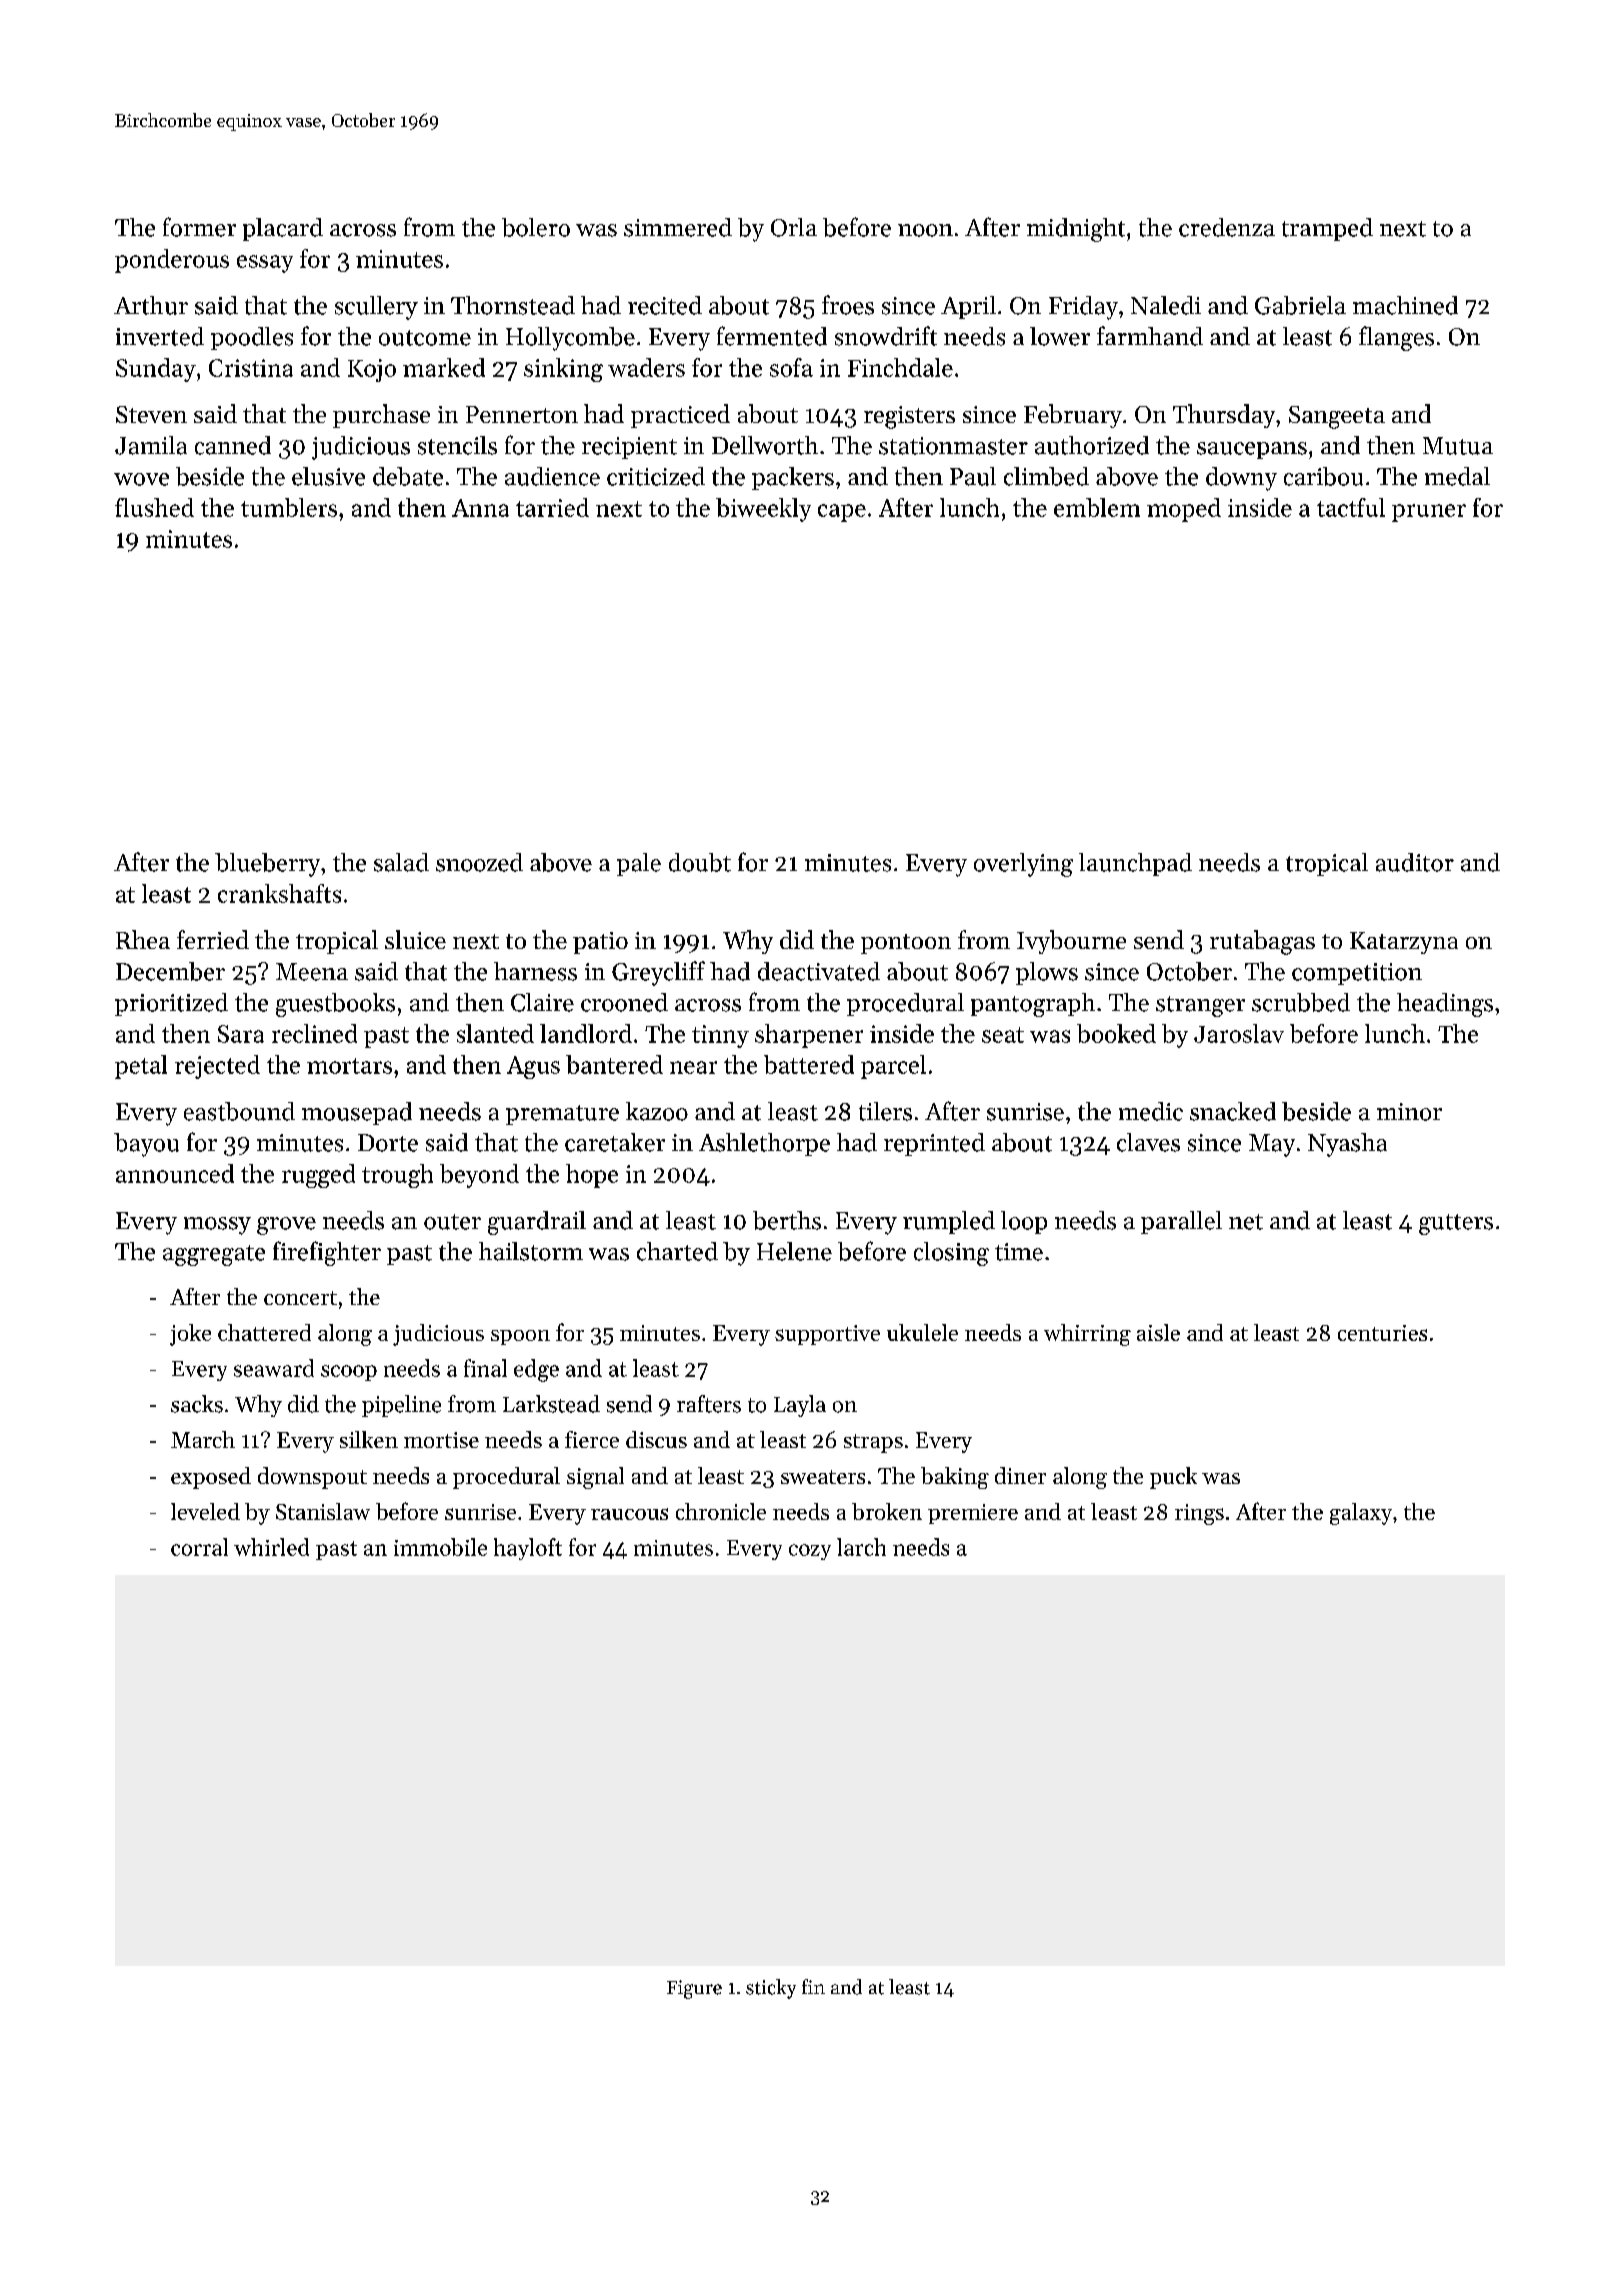  Describe the element at coordinates (415, 939) in the screenshot. I see `sluice` at that location.
